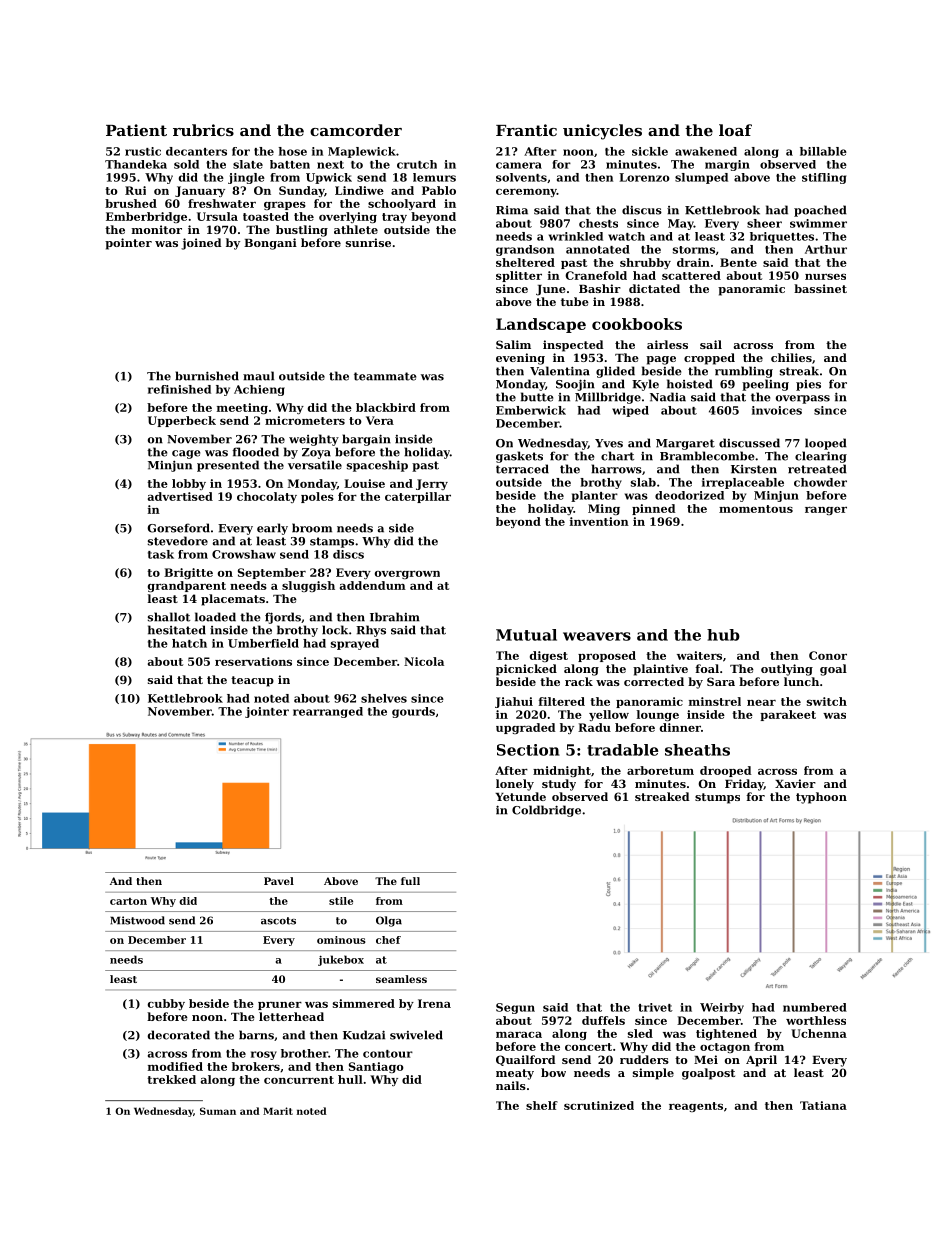  What do you see at coordinates (362, 152) in the screenshot?
I see `Maplewick` at bounding box center [362, 152].
